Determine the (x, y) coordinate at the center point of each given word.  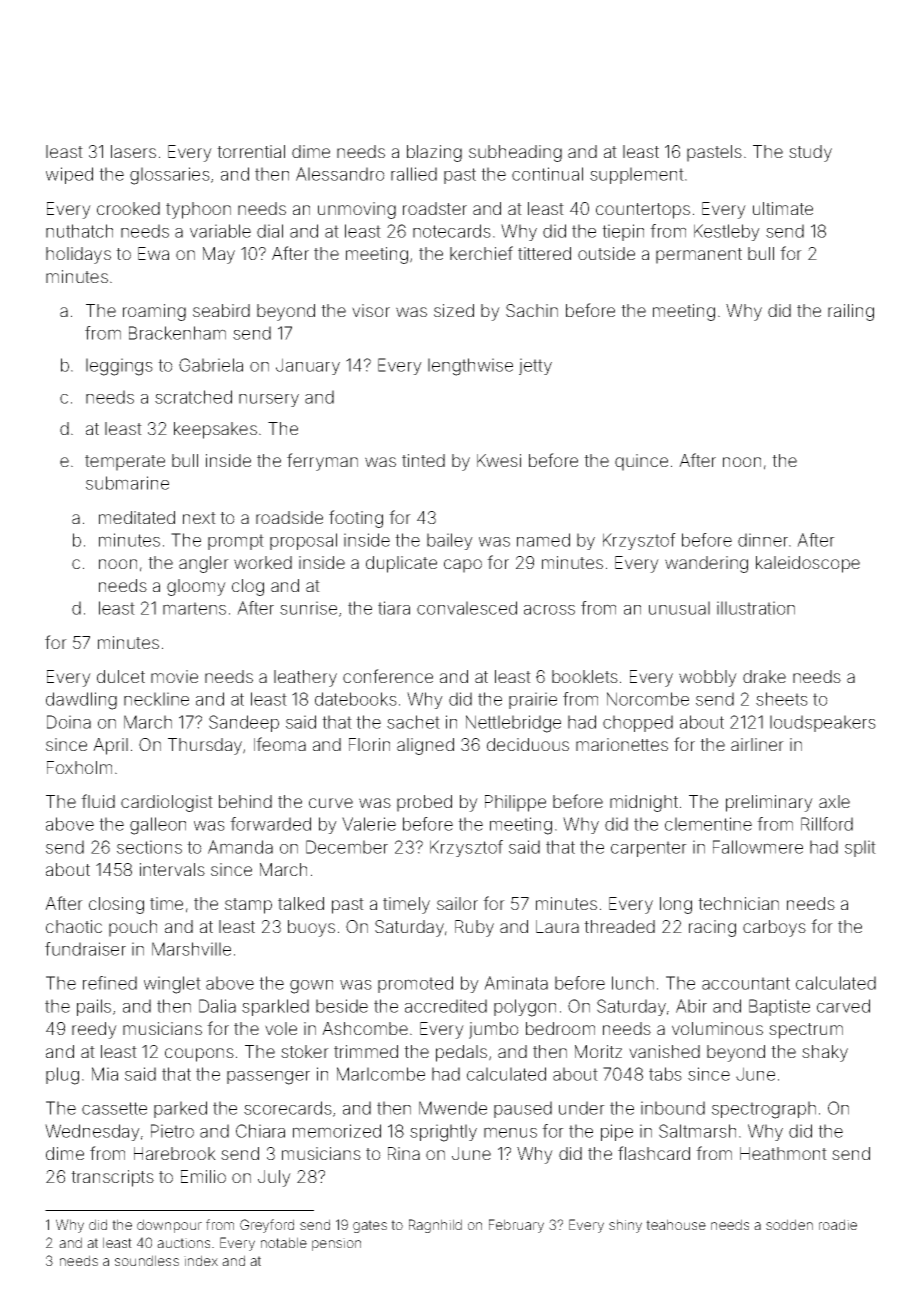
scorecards (288, 1108)
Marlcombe (381, 1074)
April (110, 746)
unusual (679, 608)
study (810, 153)
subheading (515, 153)
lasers (133, 151)
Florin (369, 744)
